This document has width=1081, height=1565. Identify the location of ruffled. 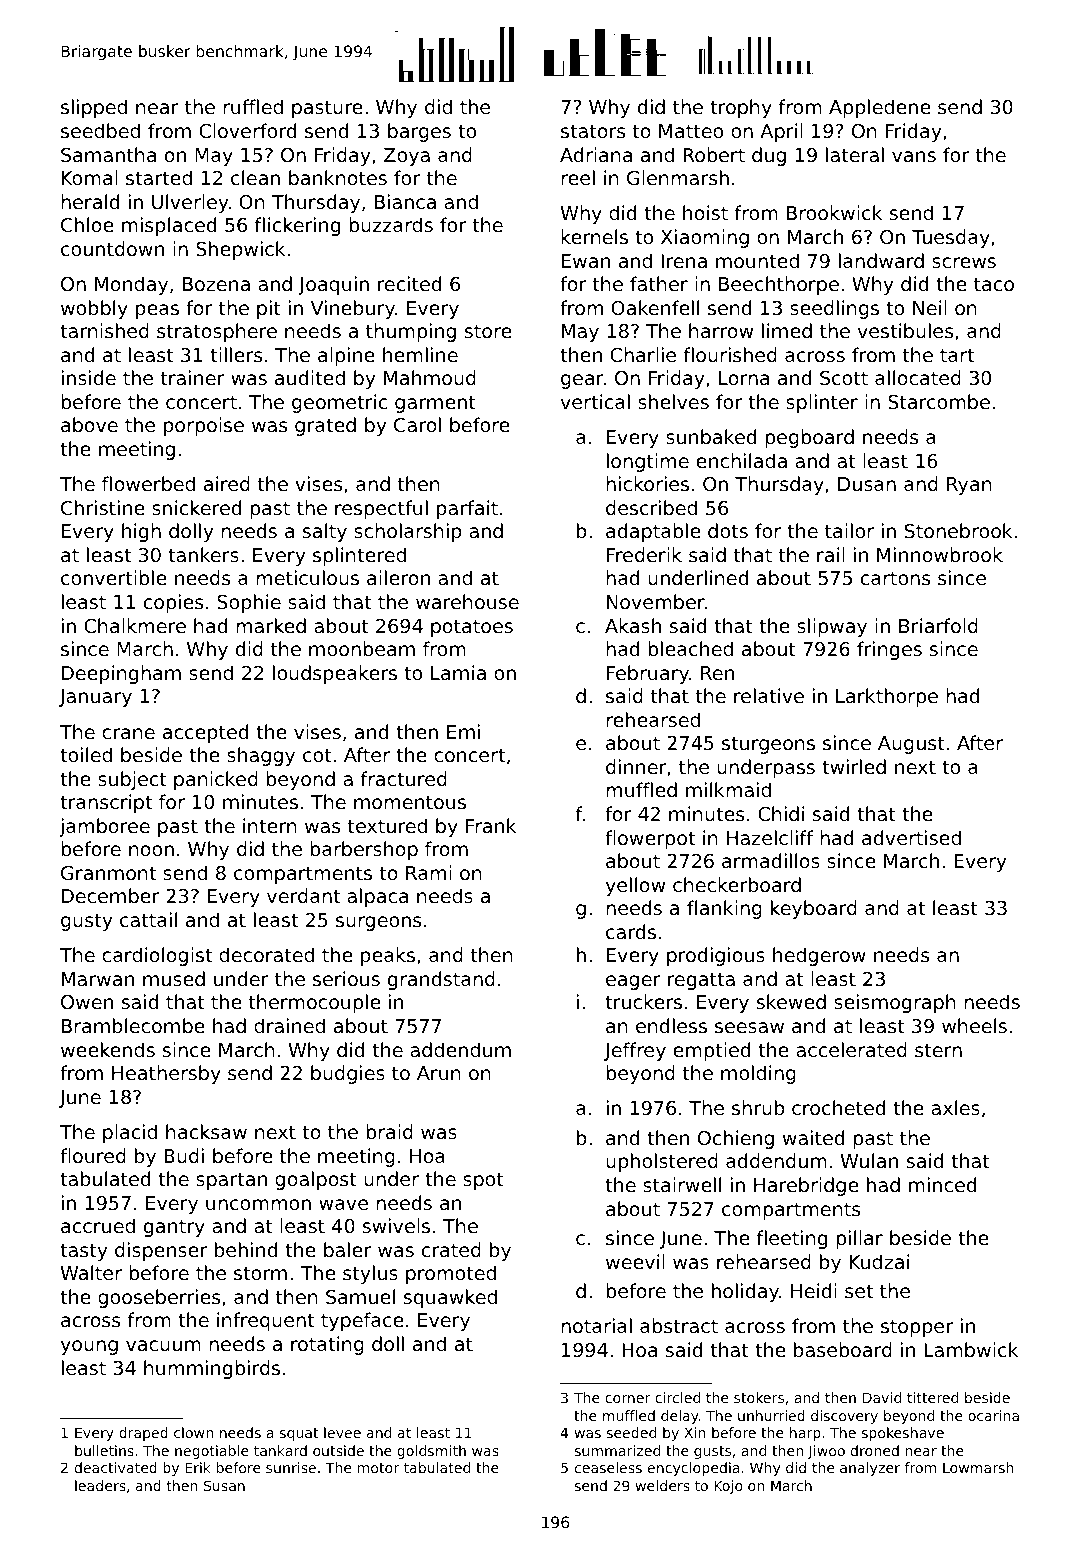
(253, 106).
